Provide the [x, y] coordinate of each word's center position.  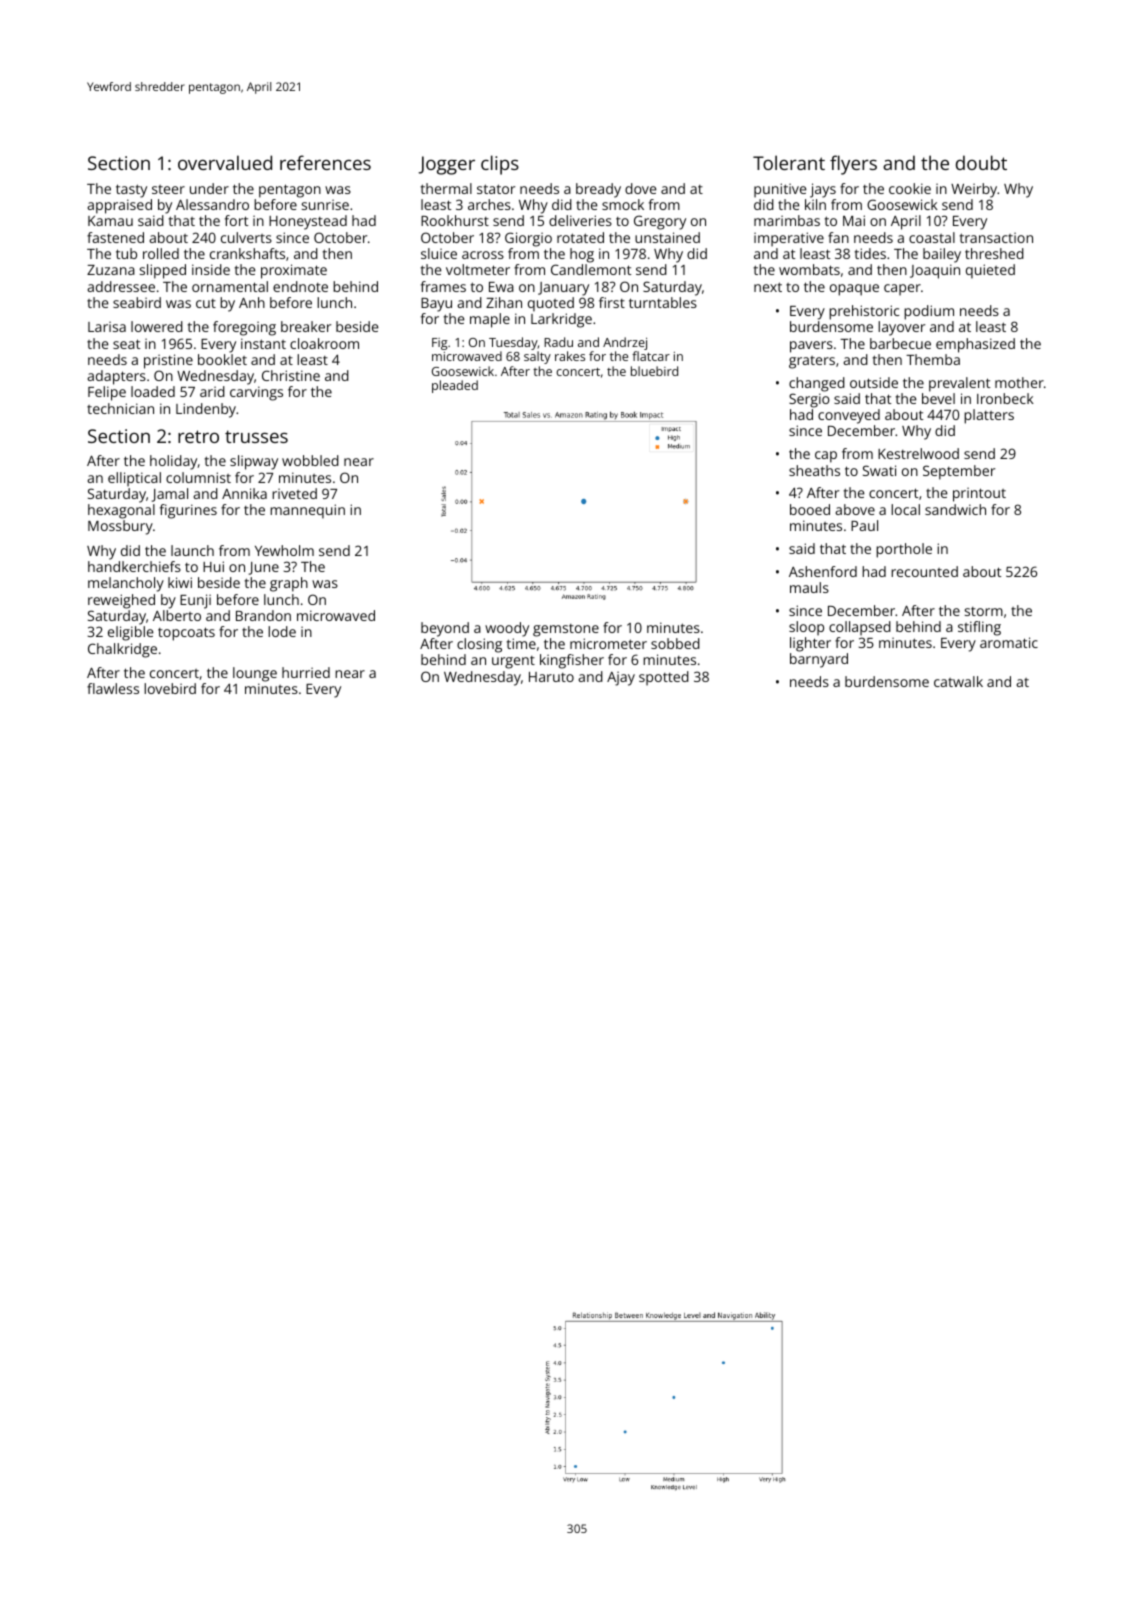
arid [212, 391]
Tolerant [789, 162]
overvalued [225, 162]
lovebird [170, 688]
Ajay [621, 678]
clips [500, 165]
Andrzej [625, 343]
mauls [809, 587]
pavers [811, 347]
